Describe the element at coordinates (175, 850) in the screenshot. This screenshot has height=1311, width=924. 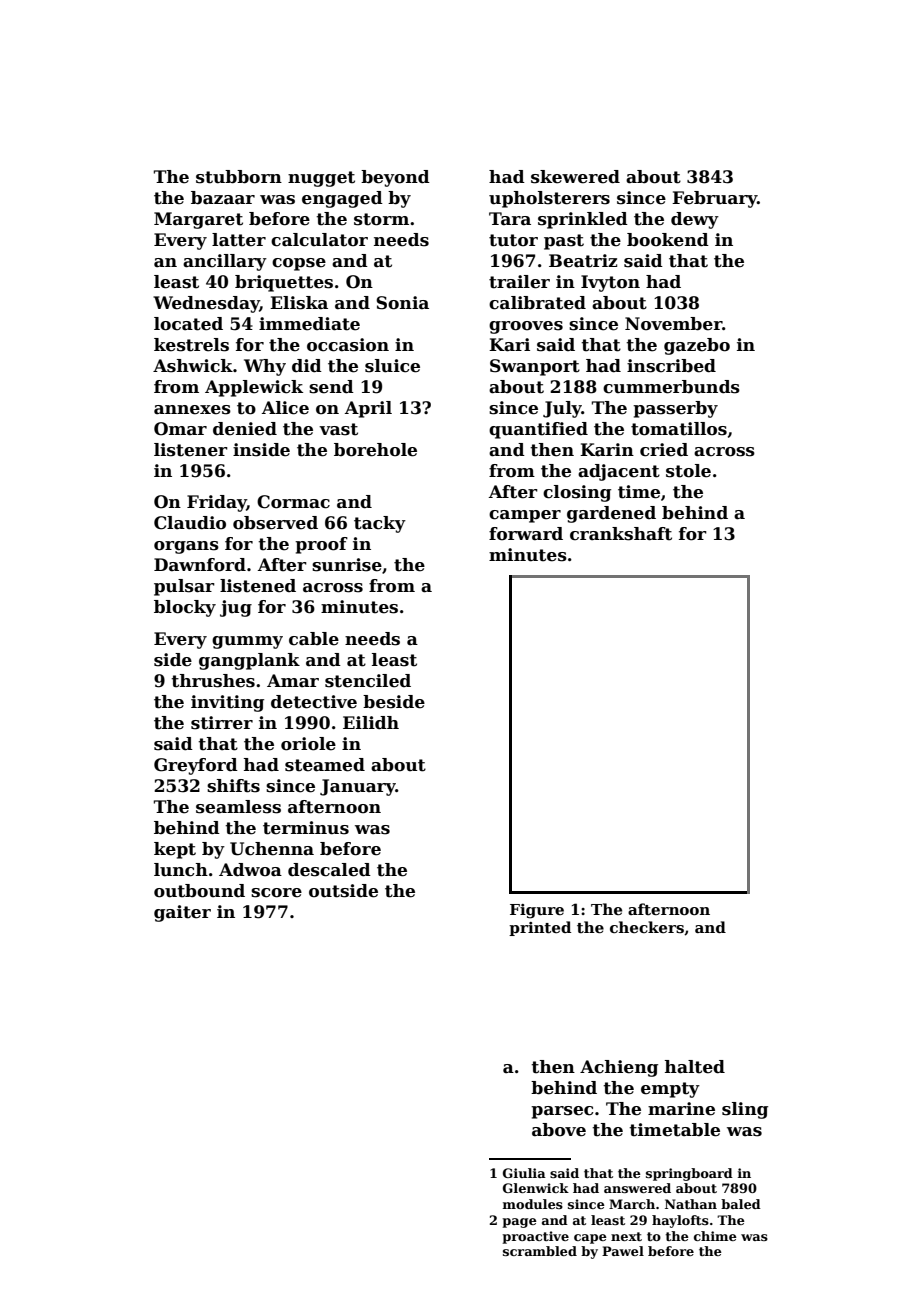
I see `kept` at that location.
